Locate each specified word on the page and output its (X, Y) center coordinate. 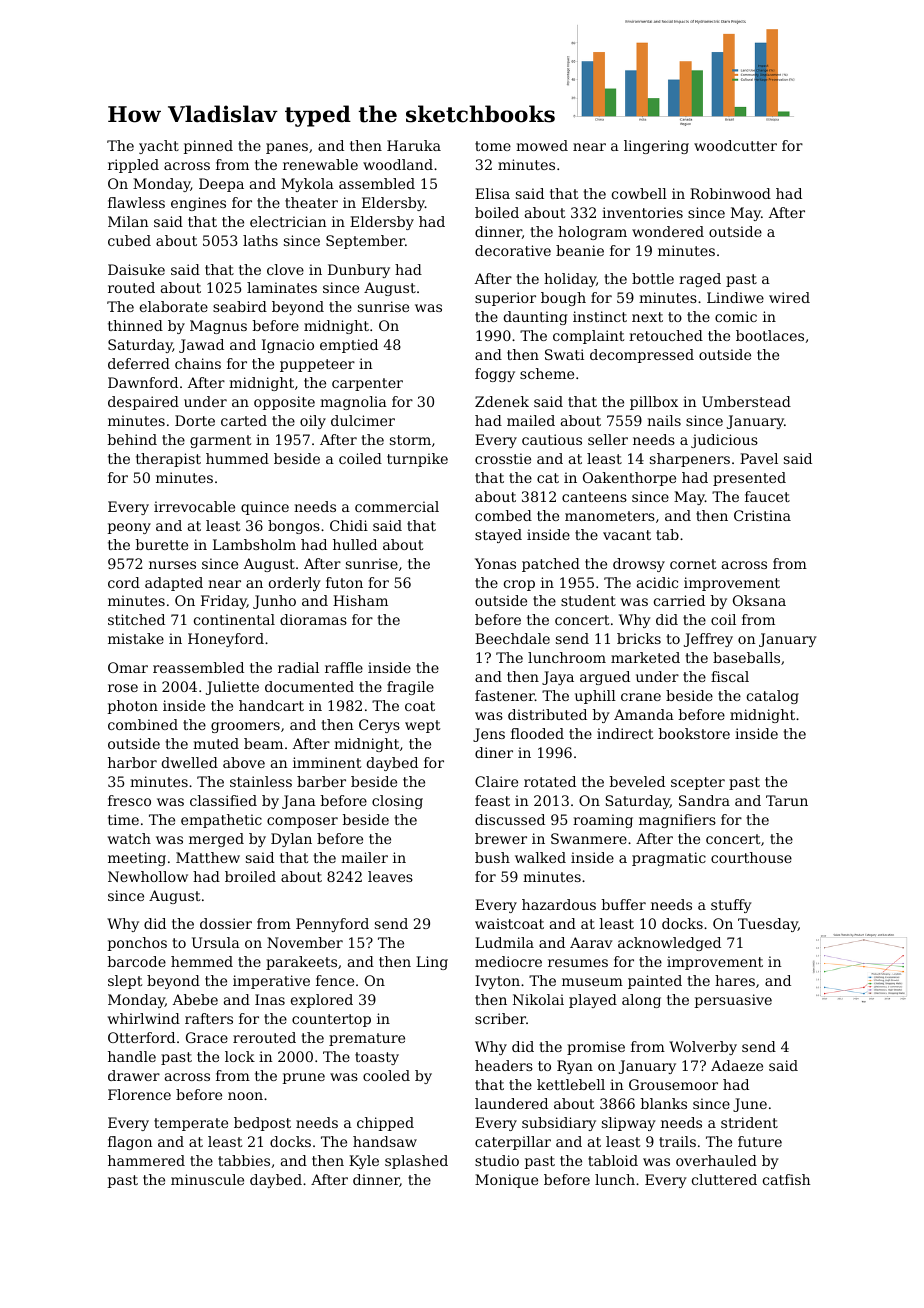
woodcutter (735, 145)
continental (234, 619)
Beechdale (512, 638)
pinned (208, 147)
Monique (506, 1181)
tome (493, 146)
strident (749, 1122)
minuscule (207, 1179)
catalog (773, 697)
